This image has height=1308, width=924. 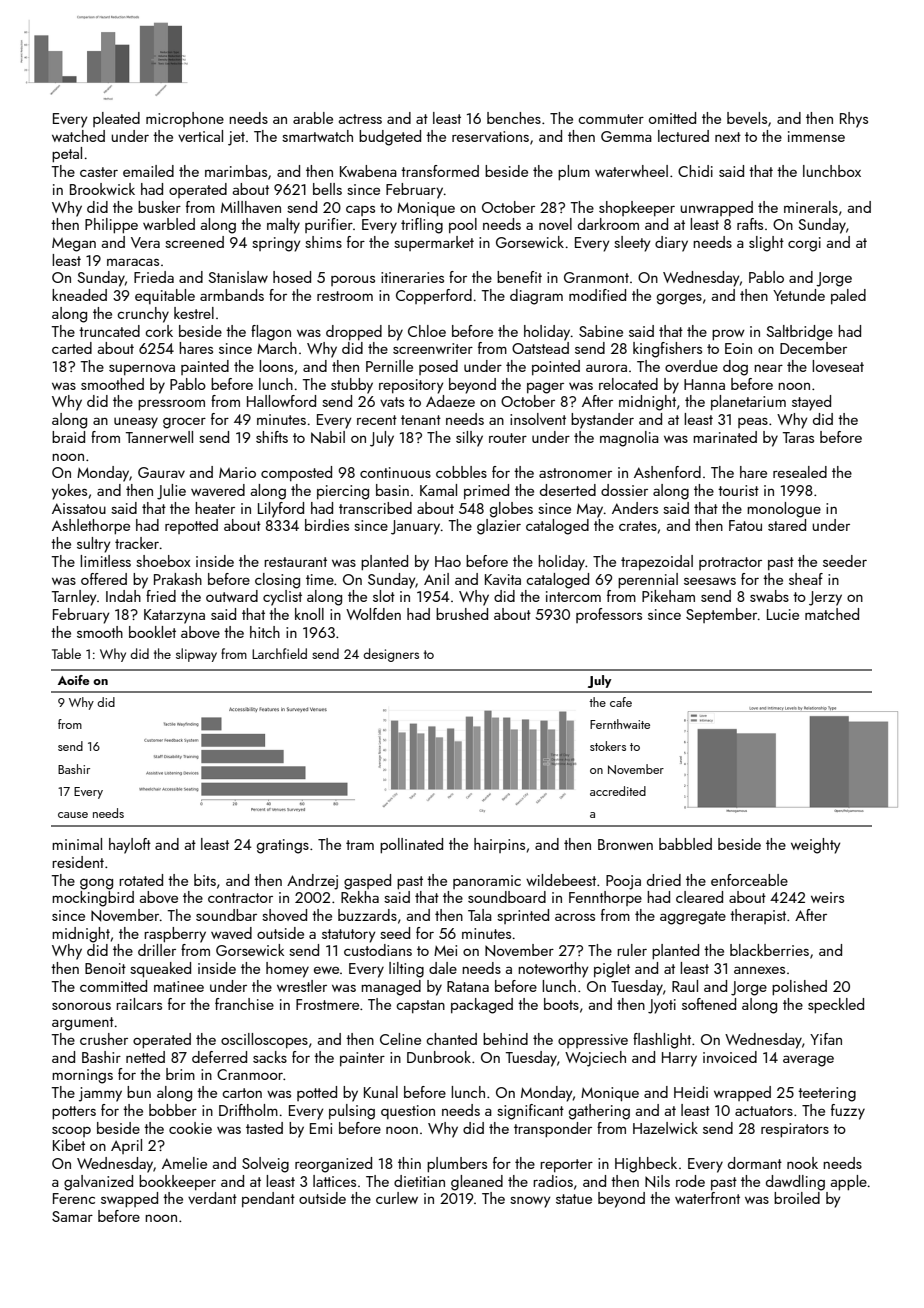 What do you see at coordinates (384, 596) in the image?
I see `slot` at bounding box center [384, 596].
